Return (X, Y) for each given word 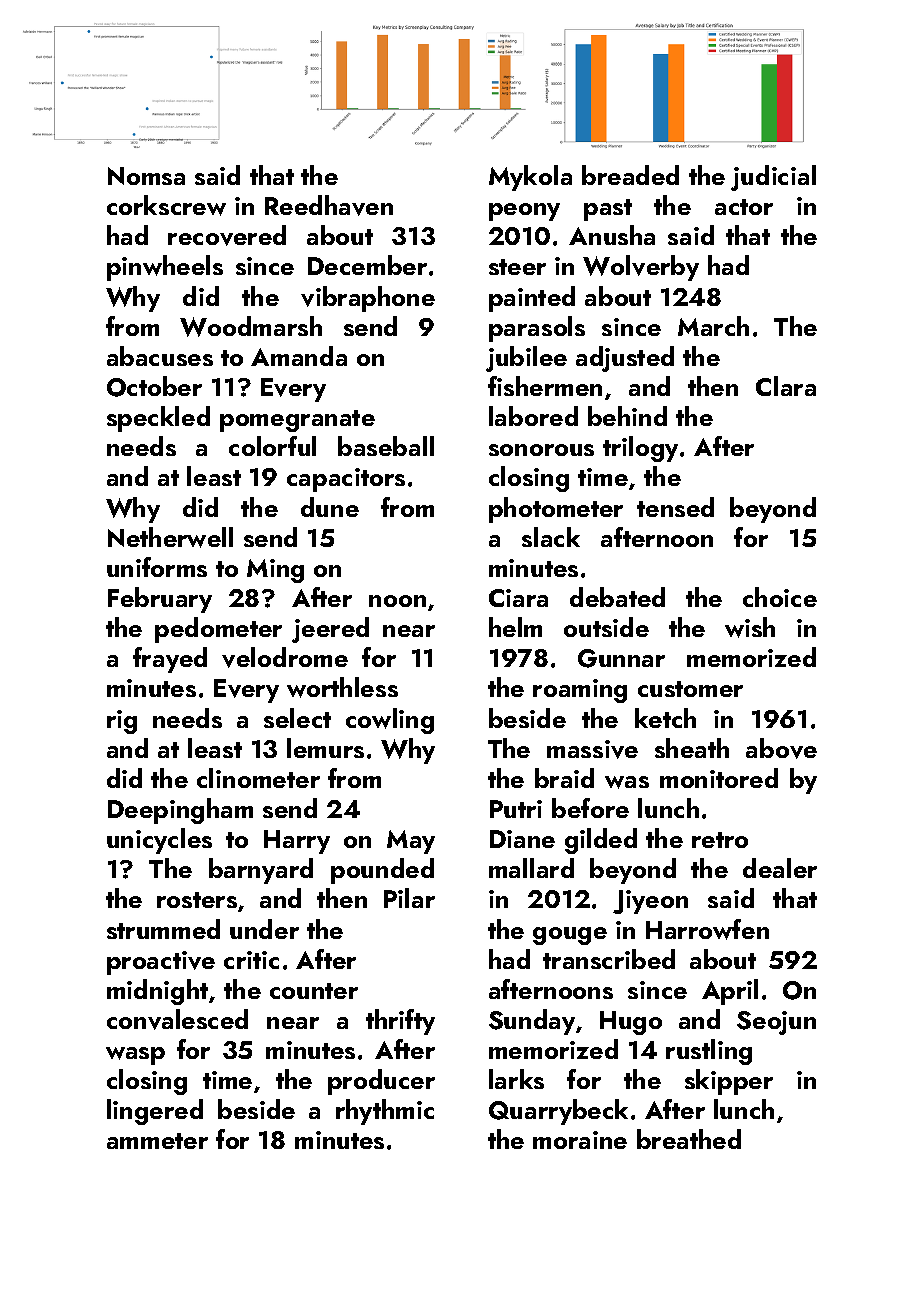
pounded (382, 871)
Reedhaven (329, 205)
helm (515, 627)
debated (617, 597)
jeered (330, 630)
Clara (786, 386)
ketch (665, 718)
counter (314, 991)
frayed (170, 660)
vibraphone (368, 299)
